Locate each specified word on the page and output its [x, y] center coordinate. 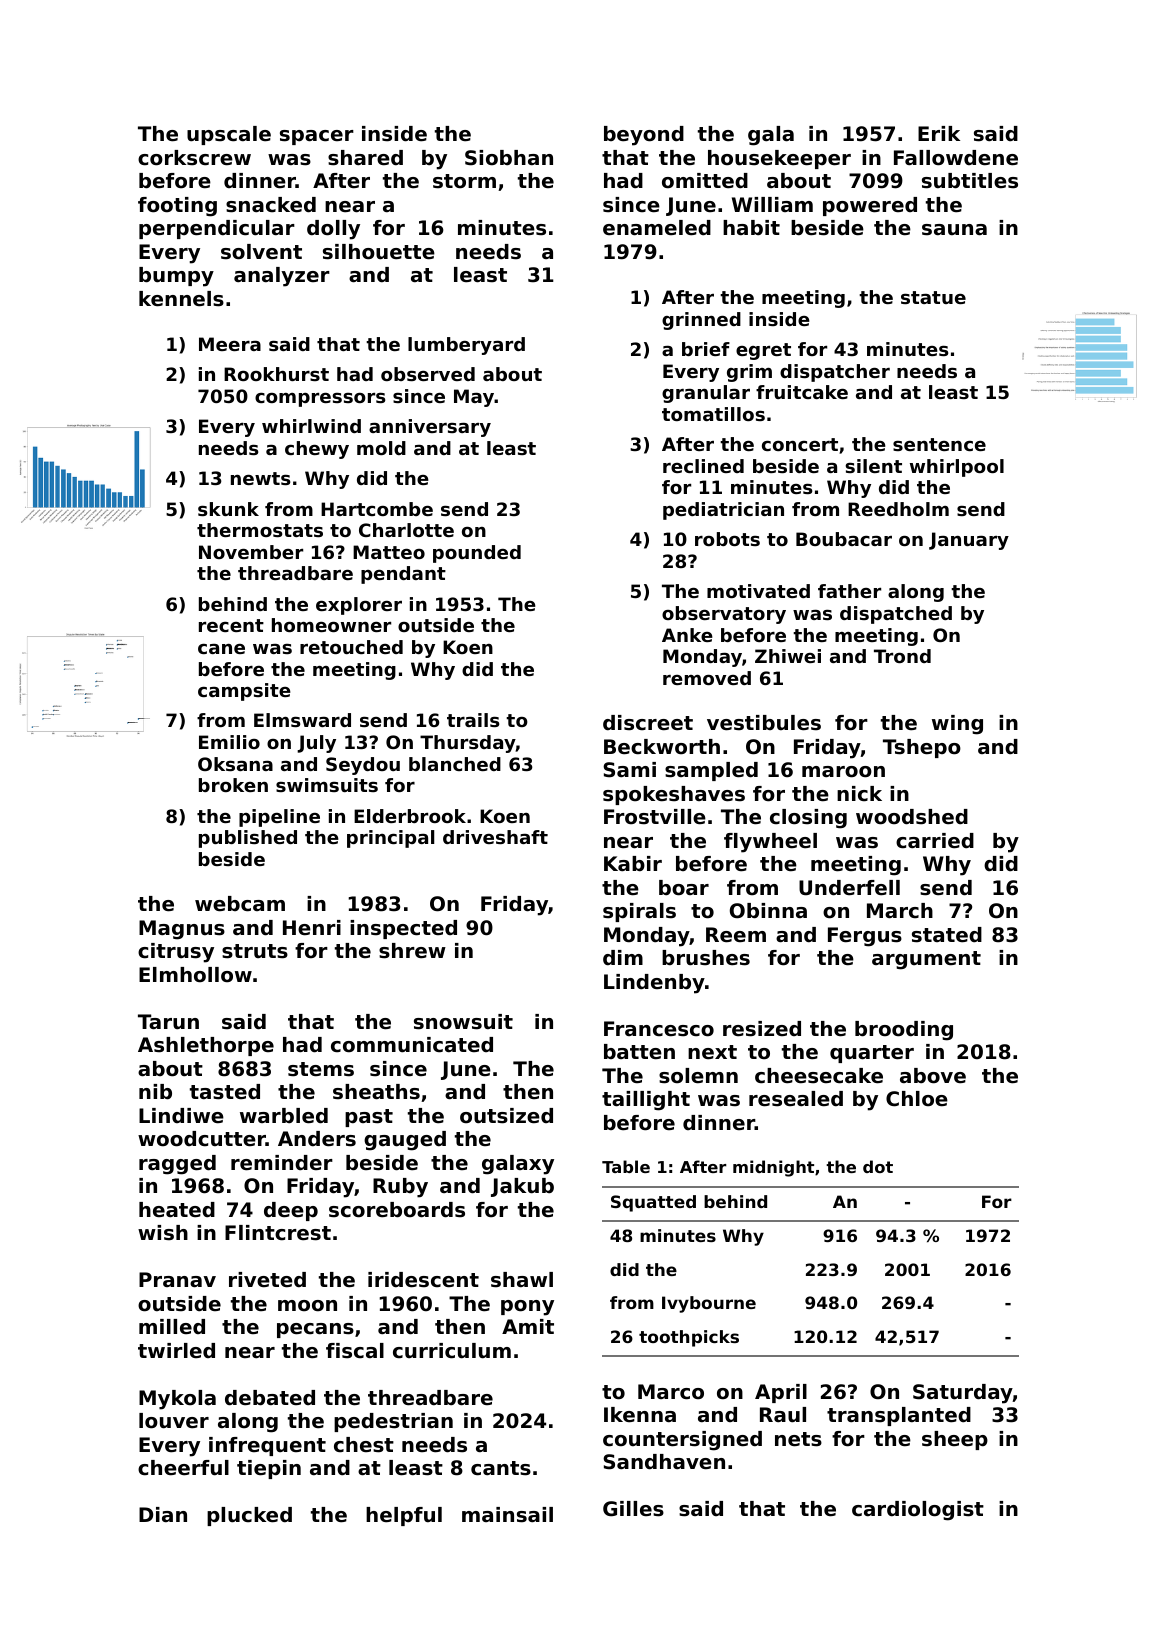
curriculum [452, 1351]
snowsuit [463, 1022]
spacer [317, 137]
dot [878, 1166]
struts [255, 951]
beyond [644, 136]
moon [307, 1306]
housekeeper [779, 159]
